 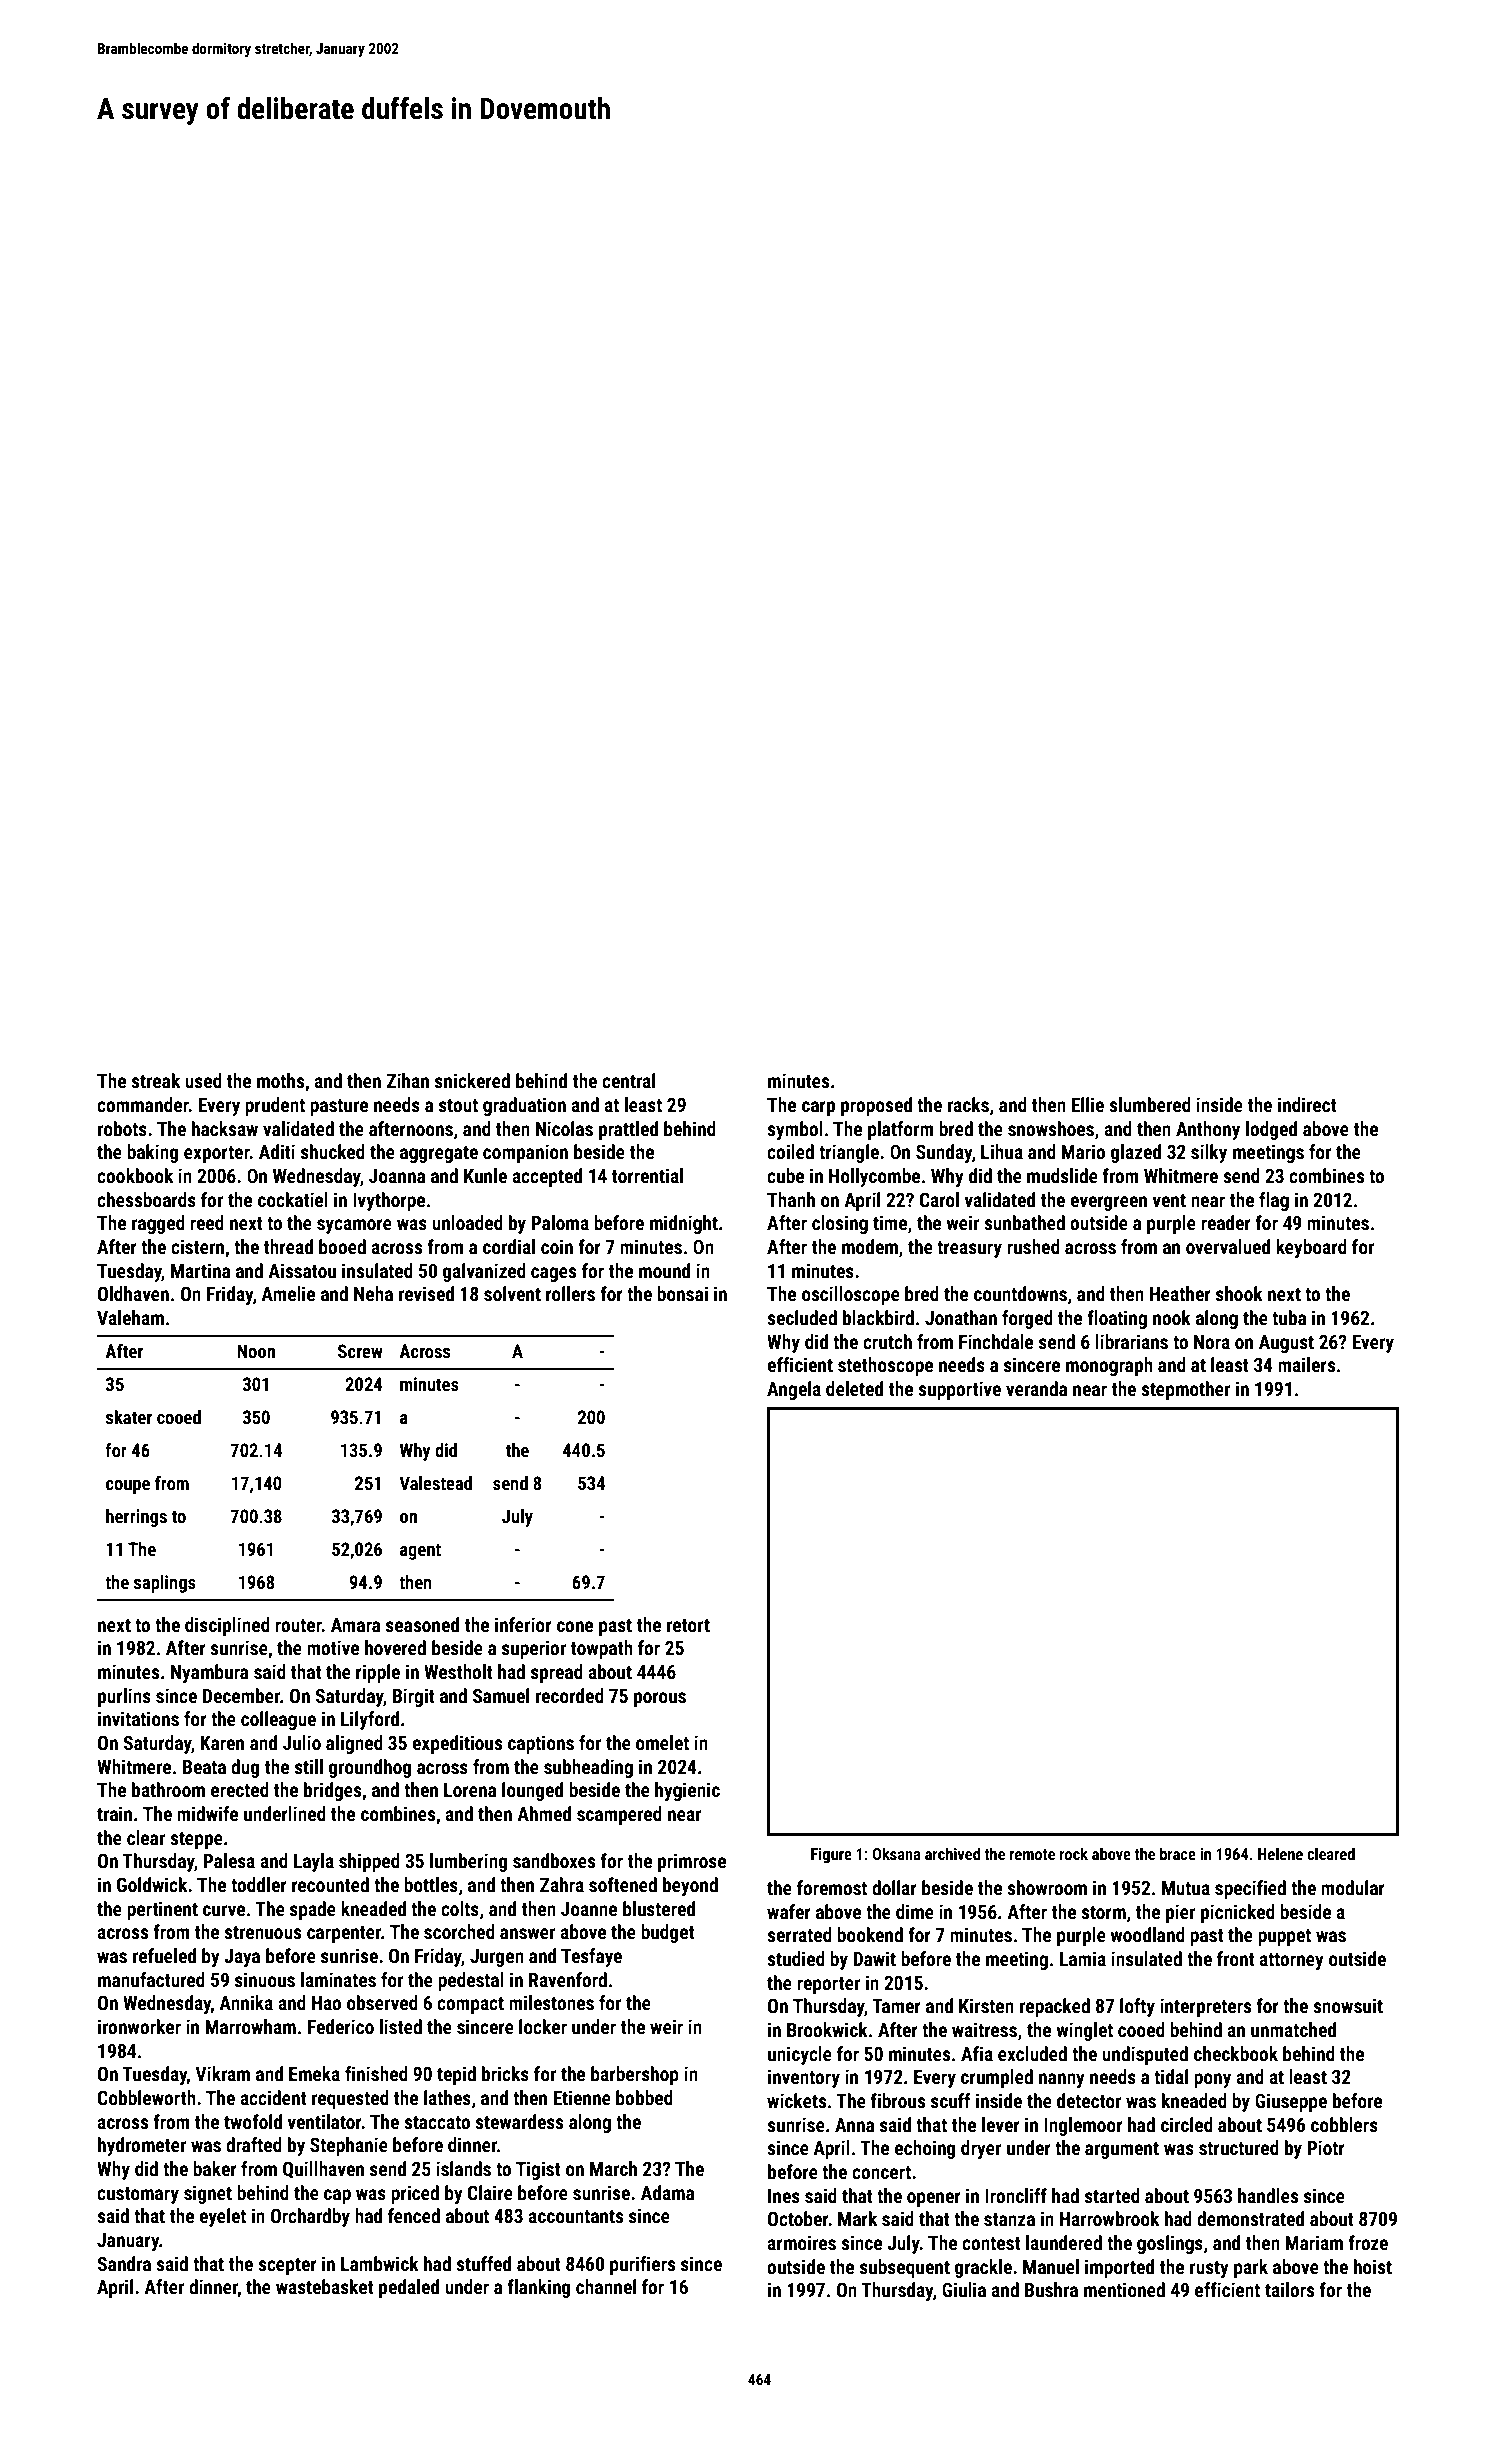 I want to click on repacked, so click(x=1055, y=2007).
